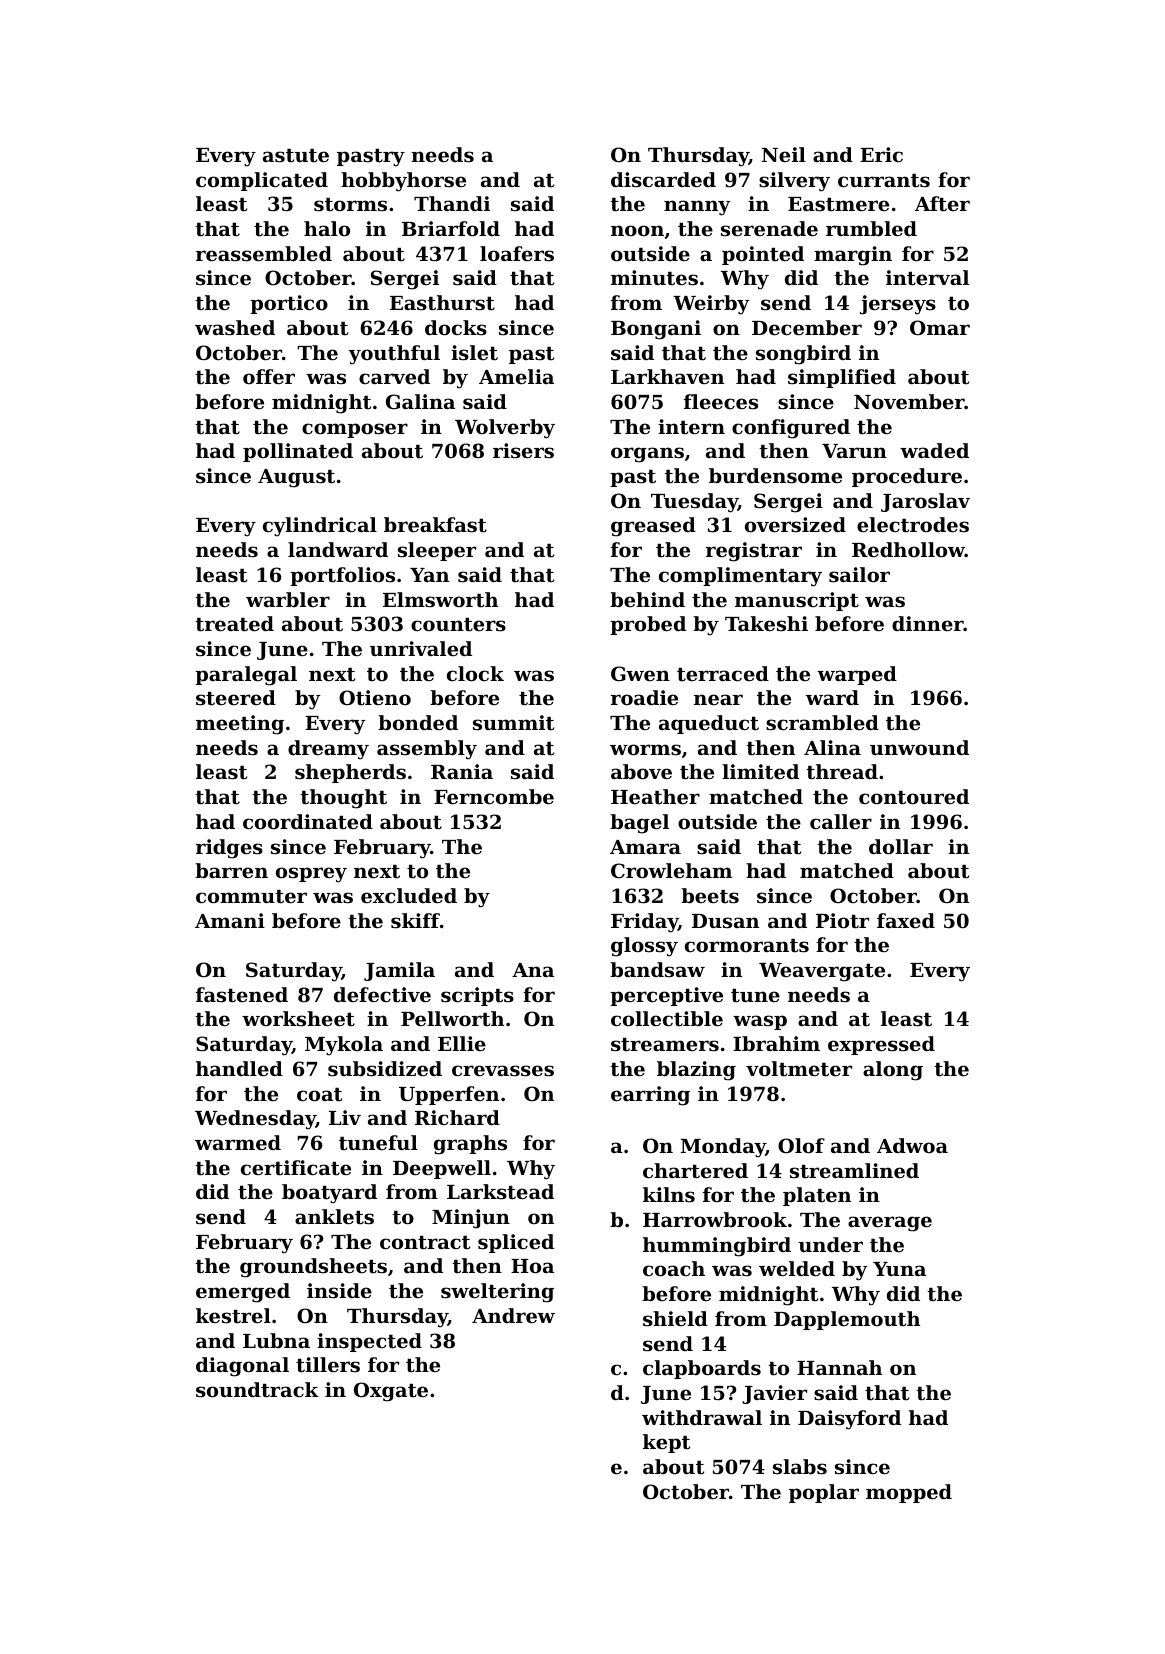 The image size is (1165, 1654). I want to click on offer, so click(269, 376).
